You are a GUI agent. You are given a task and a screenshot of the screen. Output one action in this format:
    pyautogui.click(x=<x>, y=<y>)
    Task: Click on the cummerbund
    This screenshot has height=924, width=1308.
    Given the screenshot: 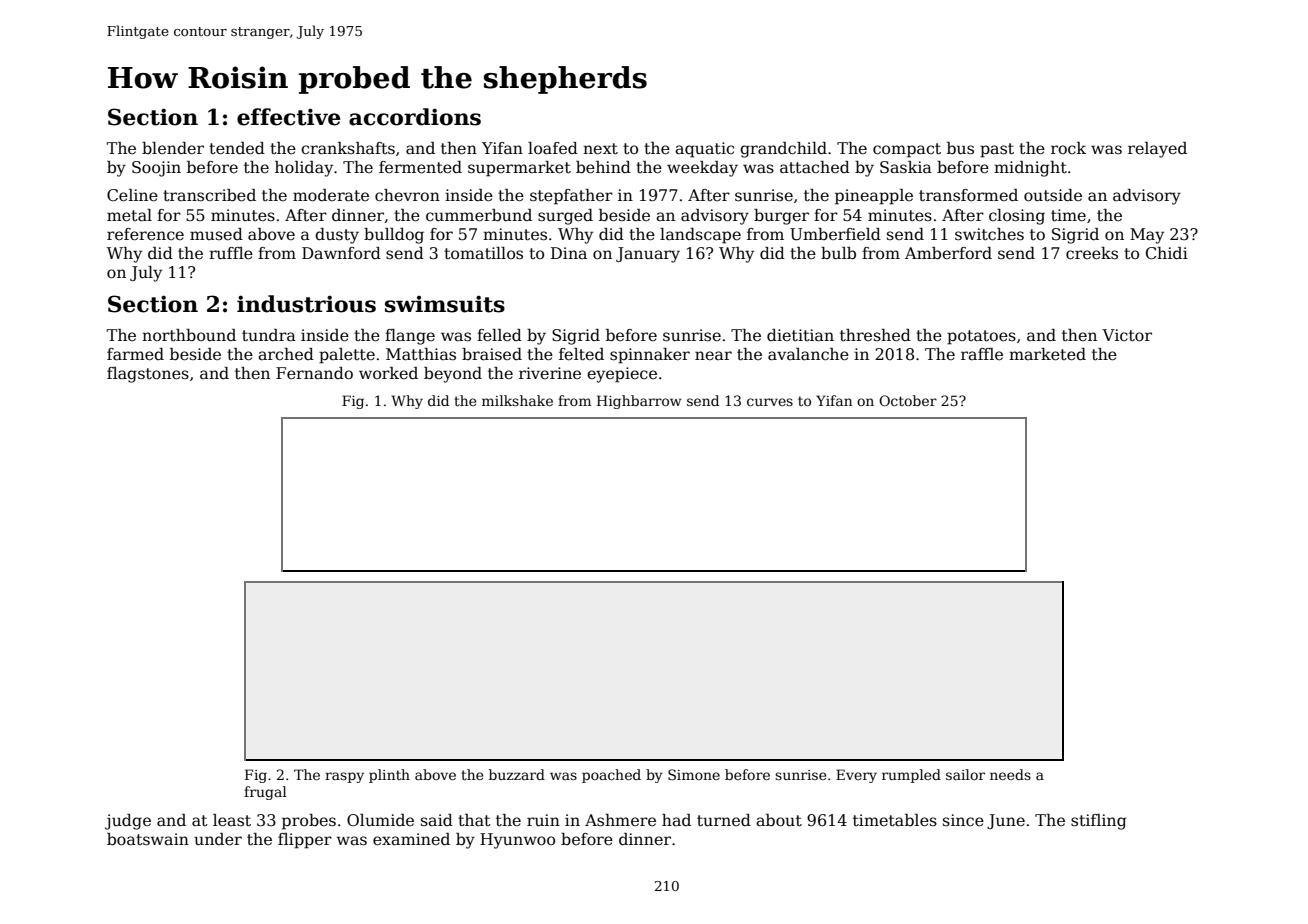 What is the action you would take?
    pyautogui.click(x=479, y=215)
